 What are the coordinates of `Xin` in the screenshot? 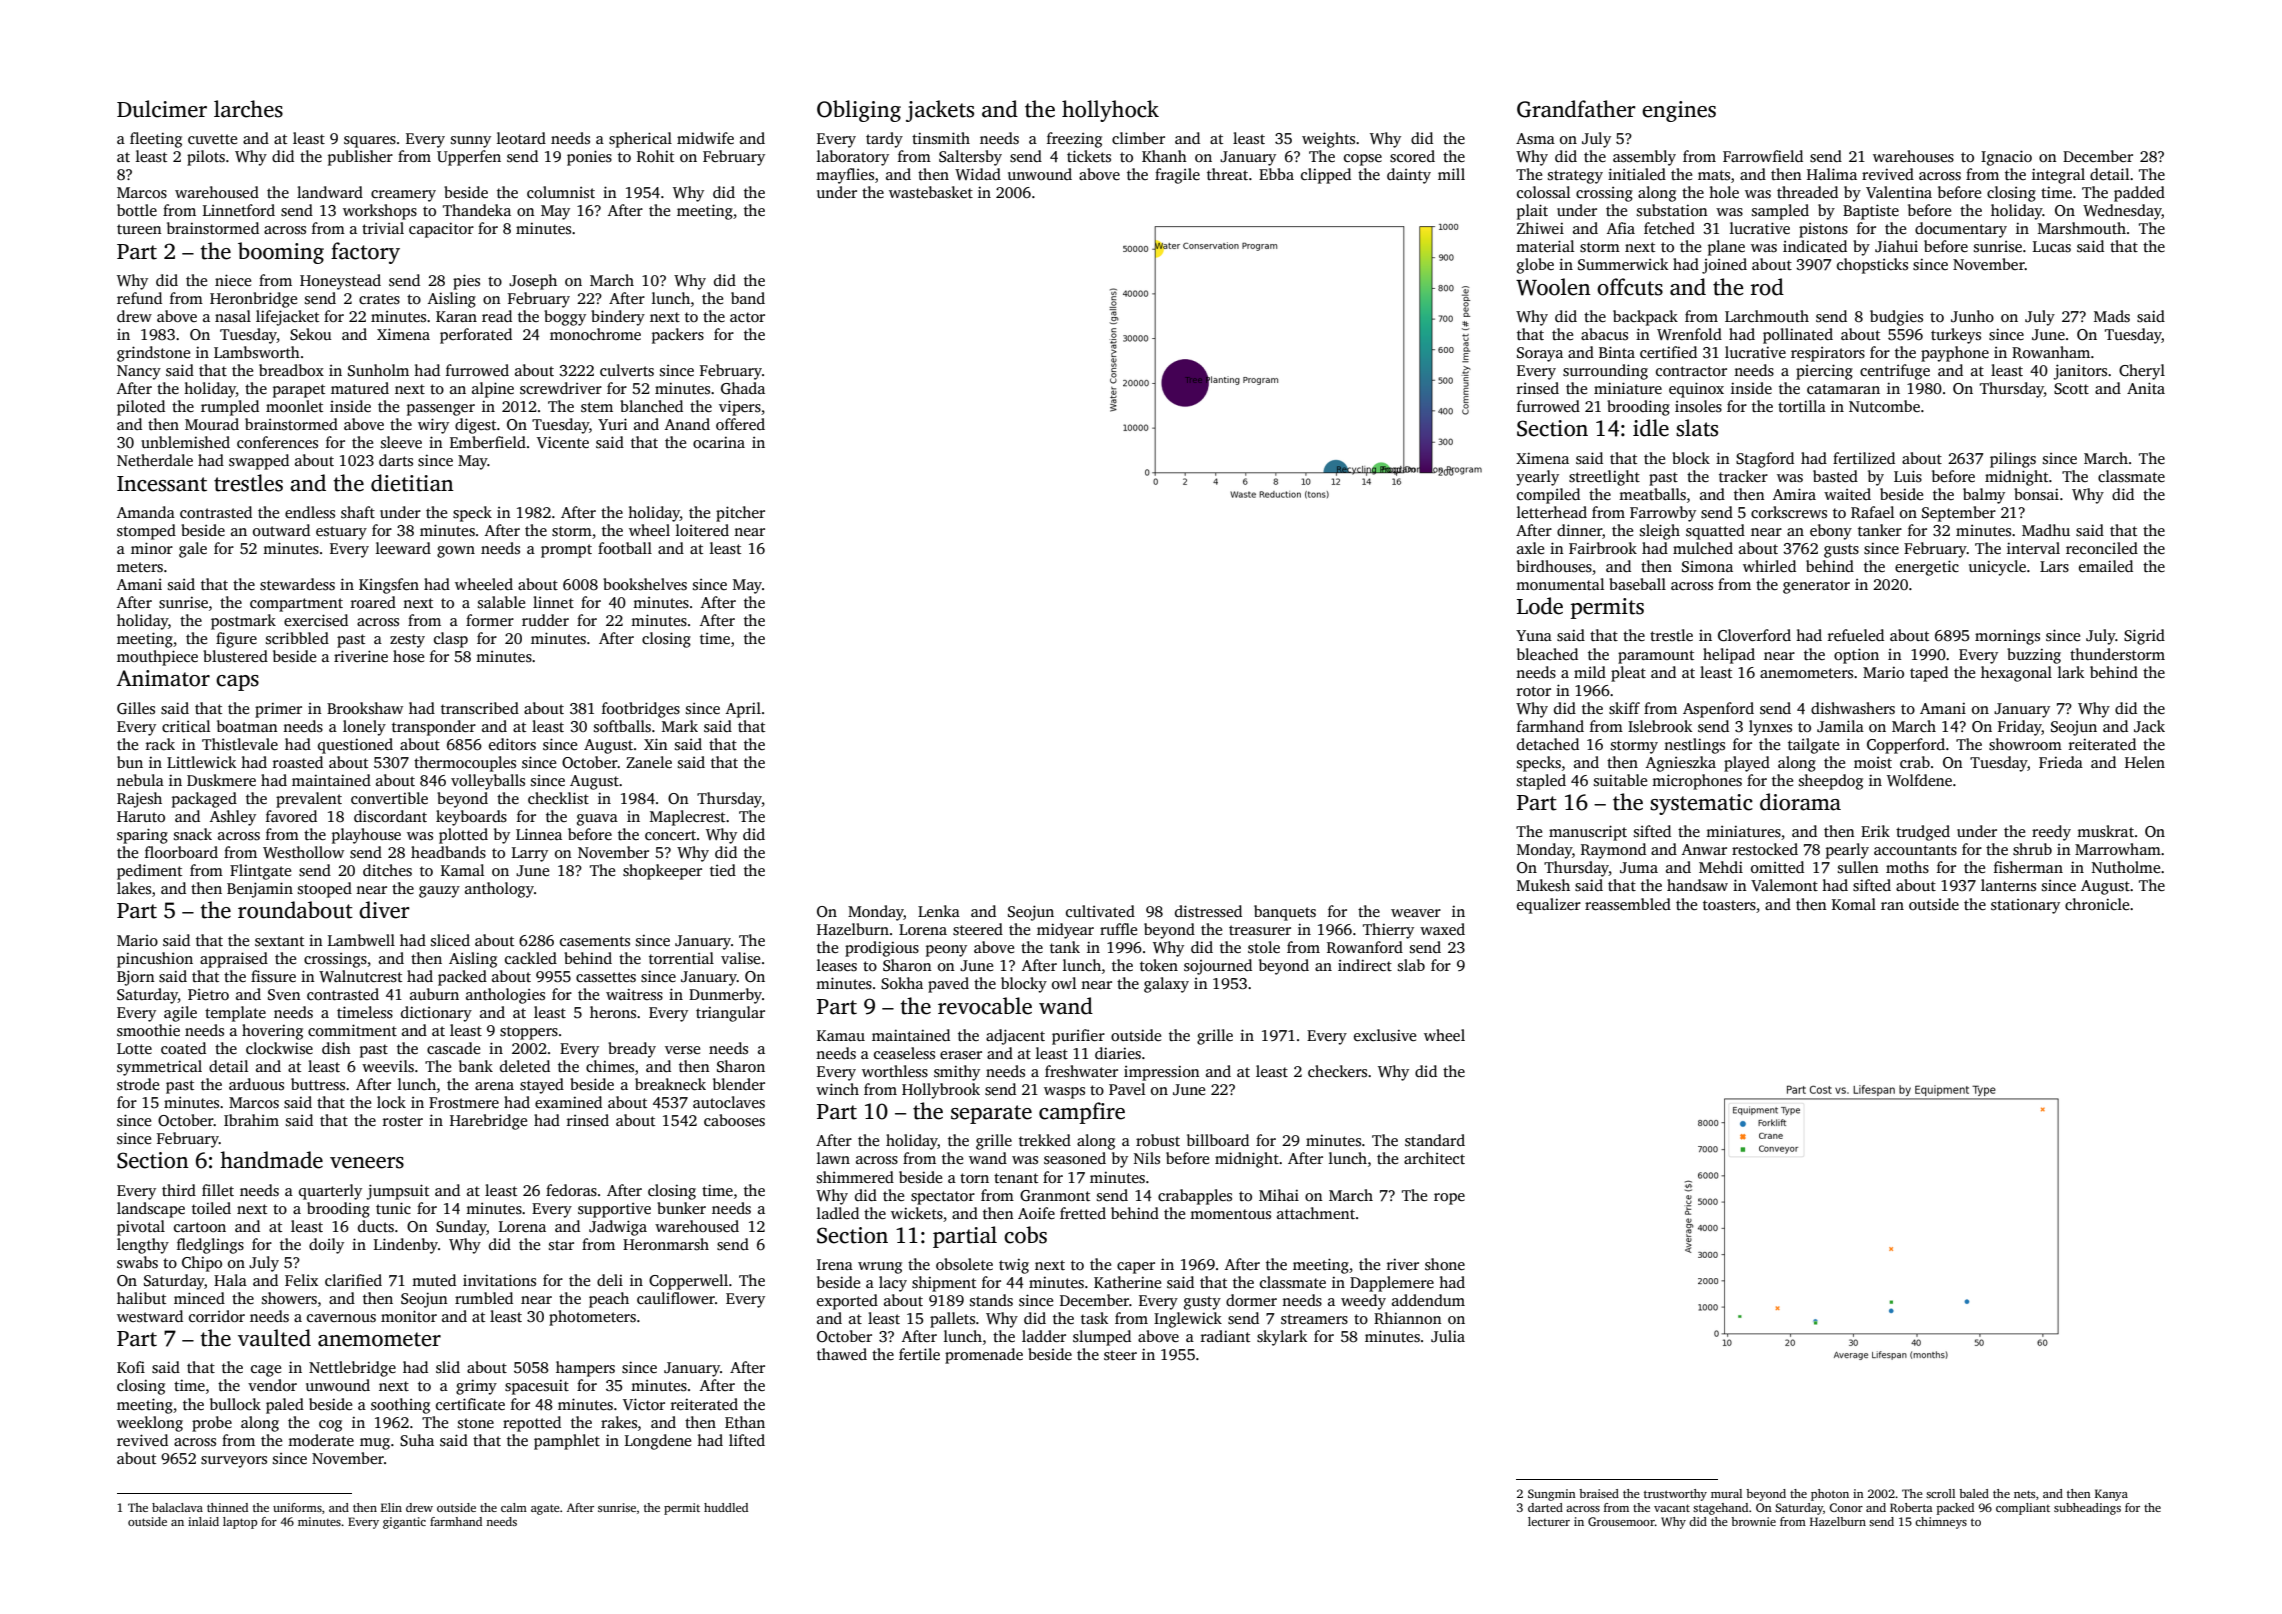 It's located at (656, 744).
